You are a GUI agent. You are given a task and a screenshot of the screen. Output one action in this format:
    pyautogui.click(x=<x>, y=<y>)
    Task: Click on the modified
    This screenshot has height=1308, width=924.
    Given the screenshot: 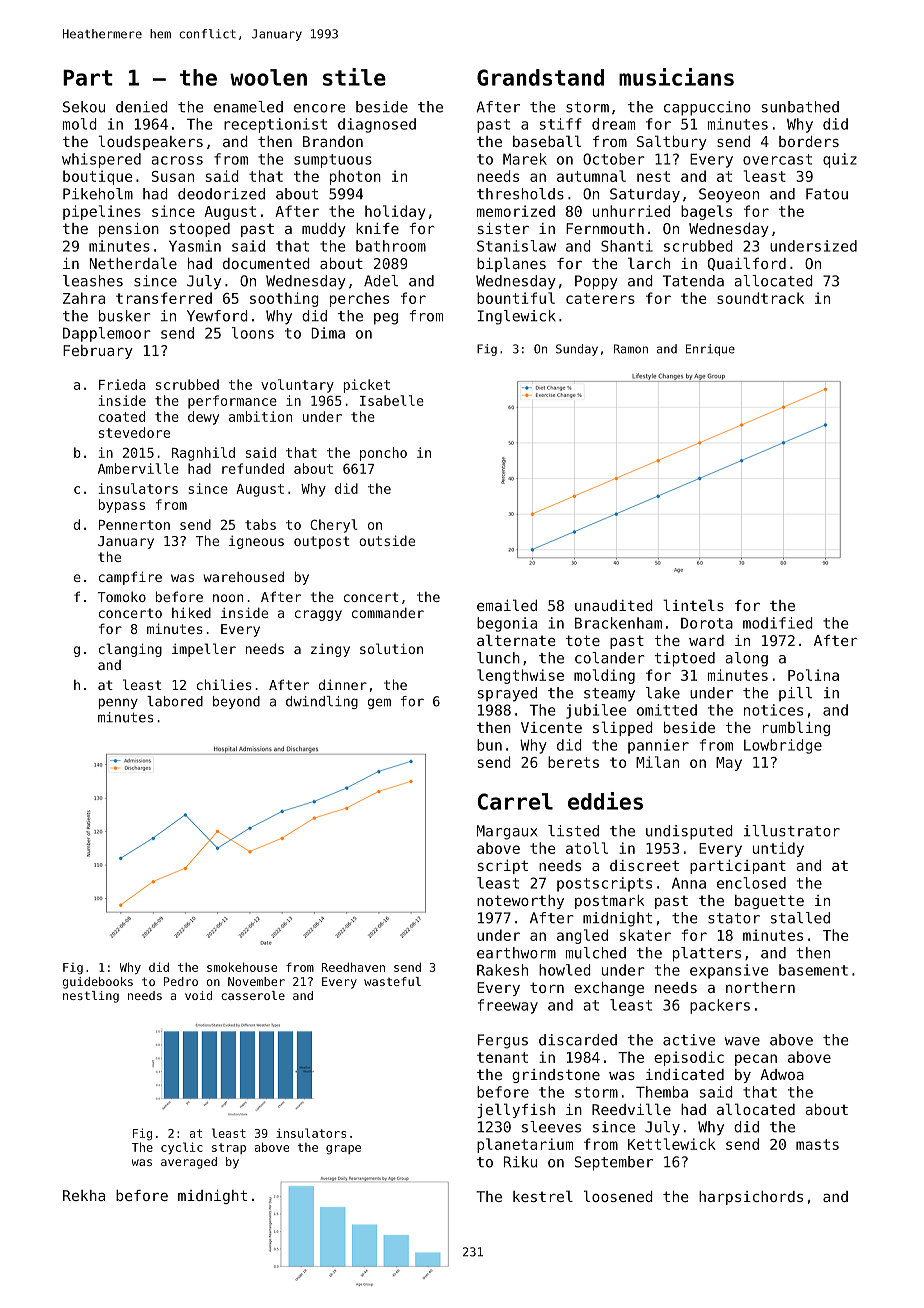 What is the action you would take?
    pyautogui.click(x=778, y=623)
